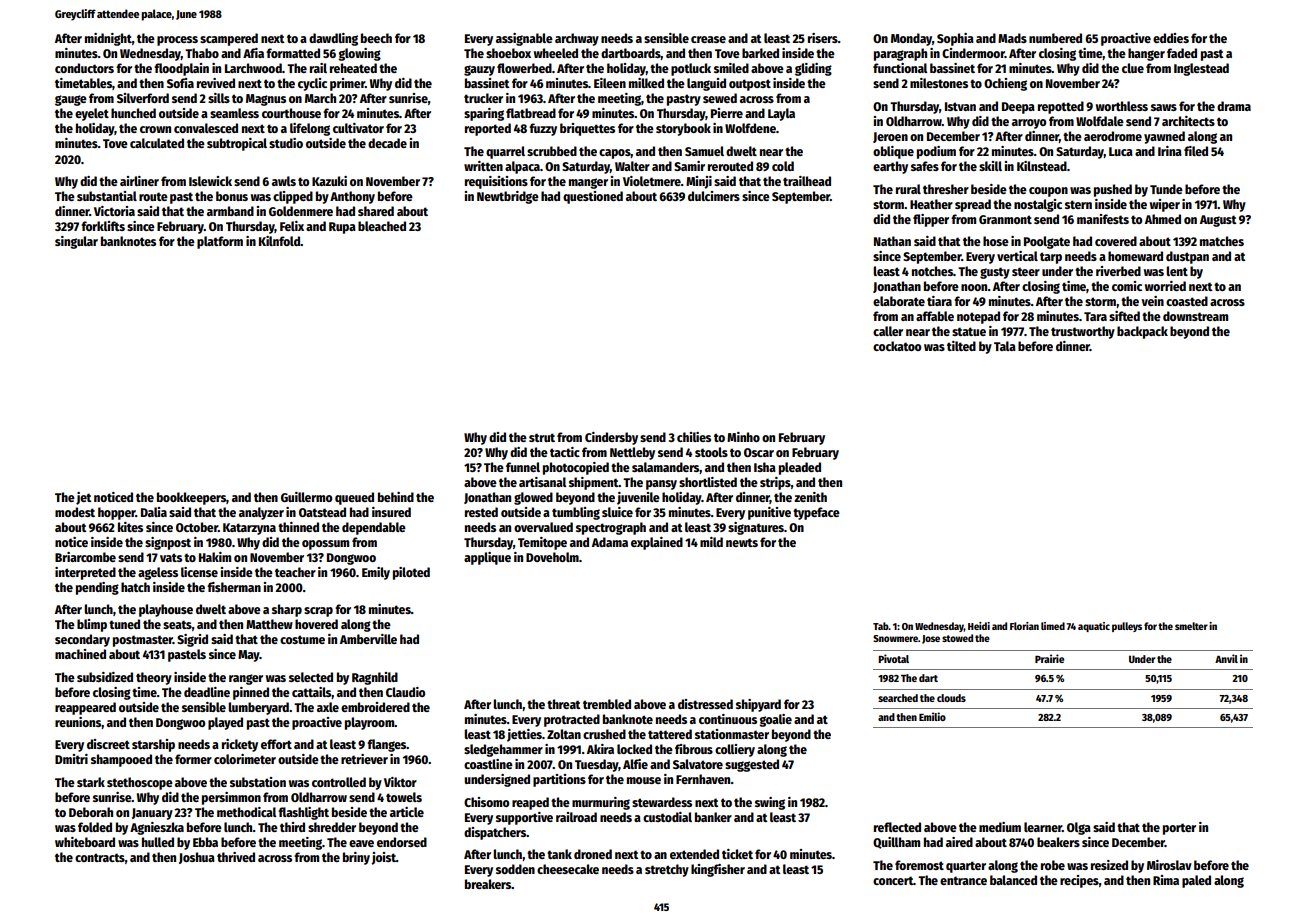 The image size is (1308, 924). I want to click on trembled, so click(607, 704).
